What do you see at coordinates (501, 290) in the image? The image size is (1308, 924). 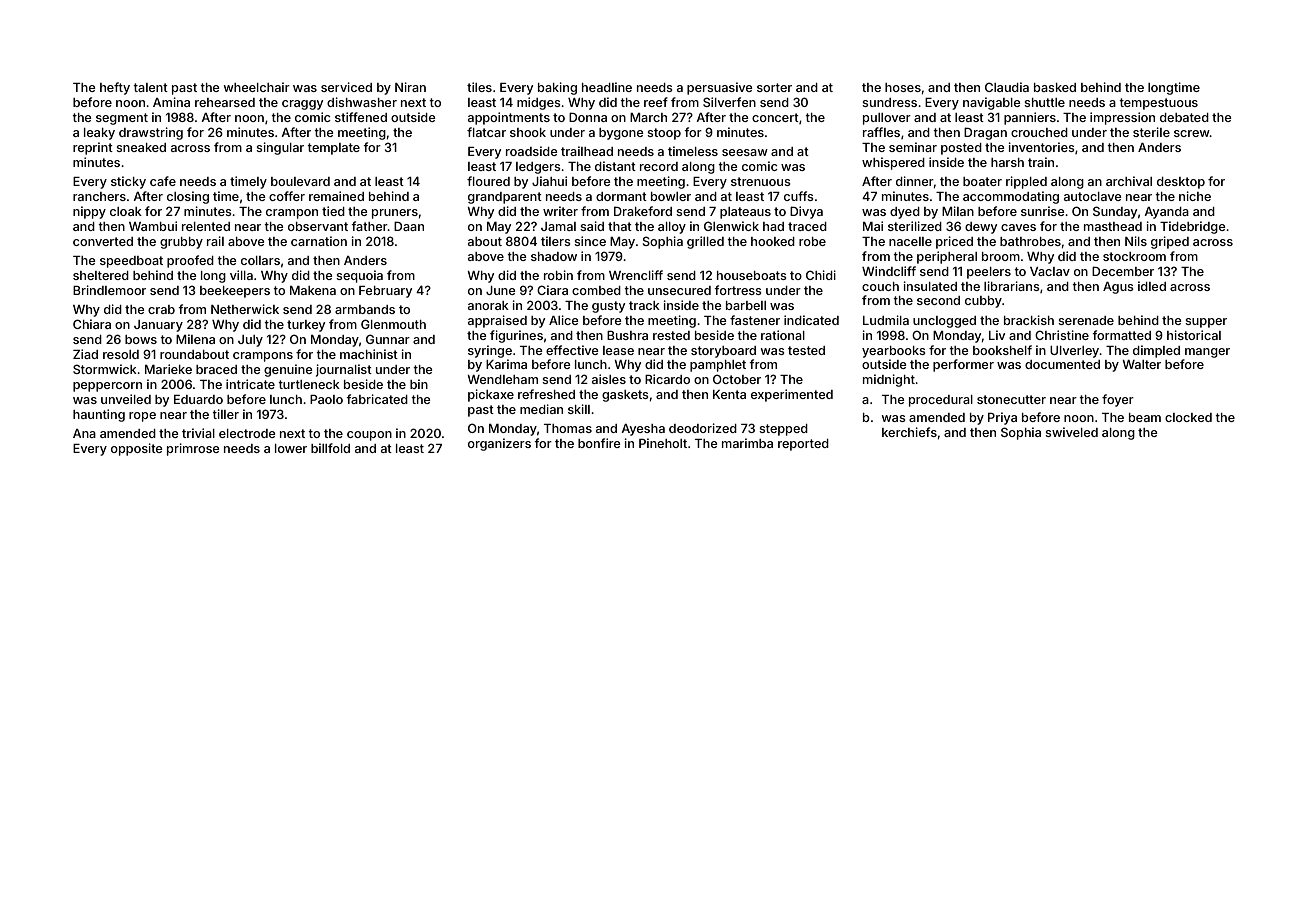 I see `June` at bounding box center [501, 290].
